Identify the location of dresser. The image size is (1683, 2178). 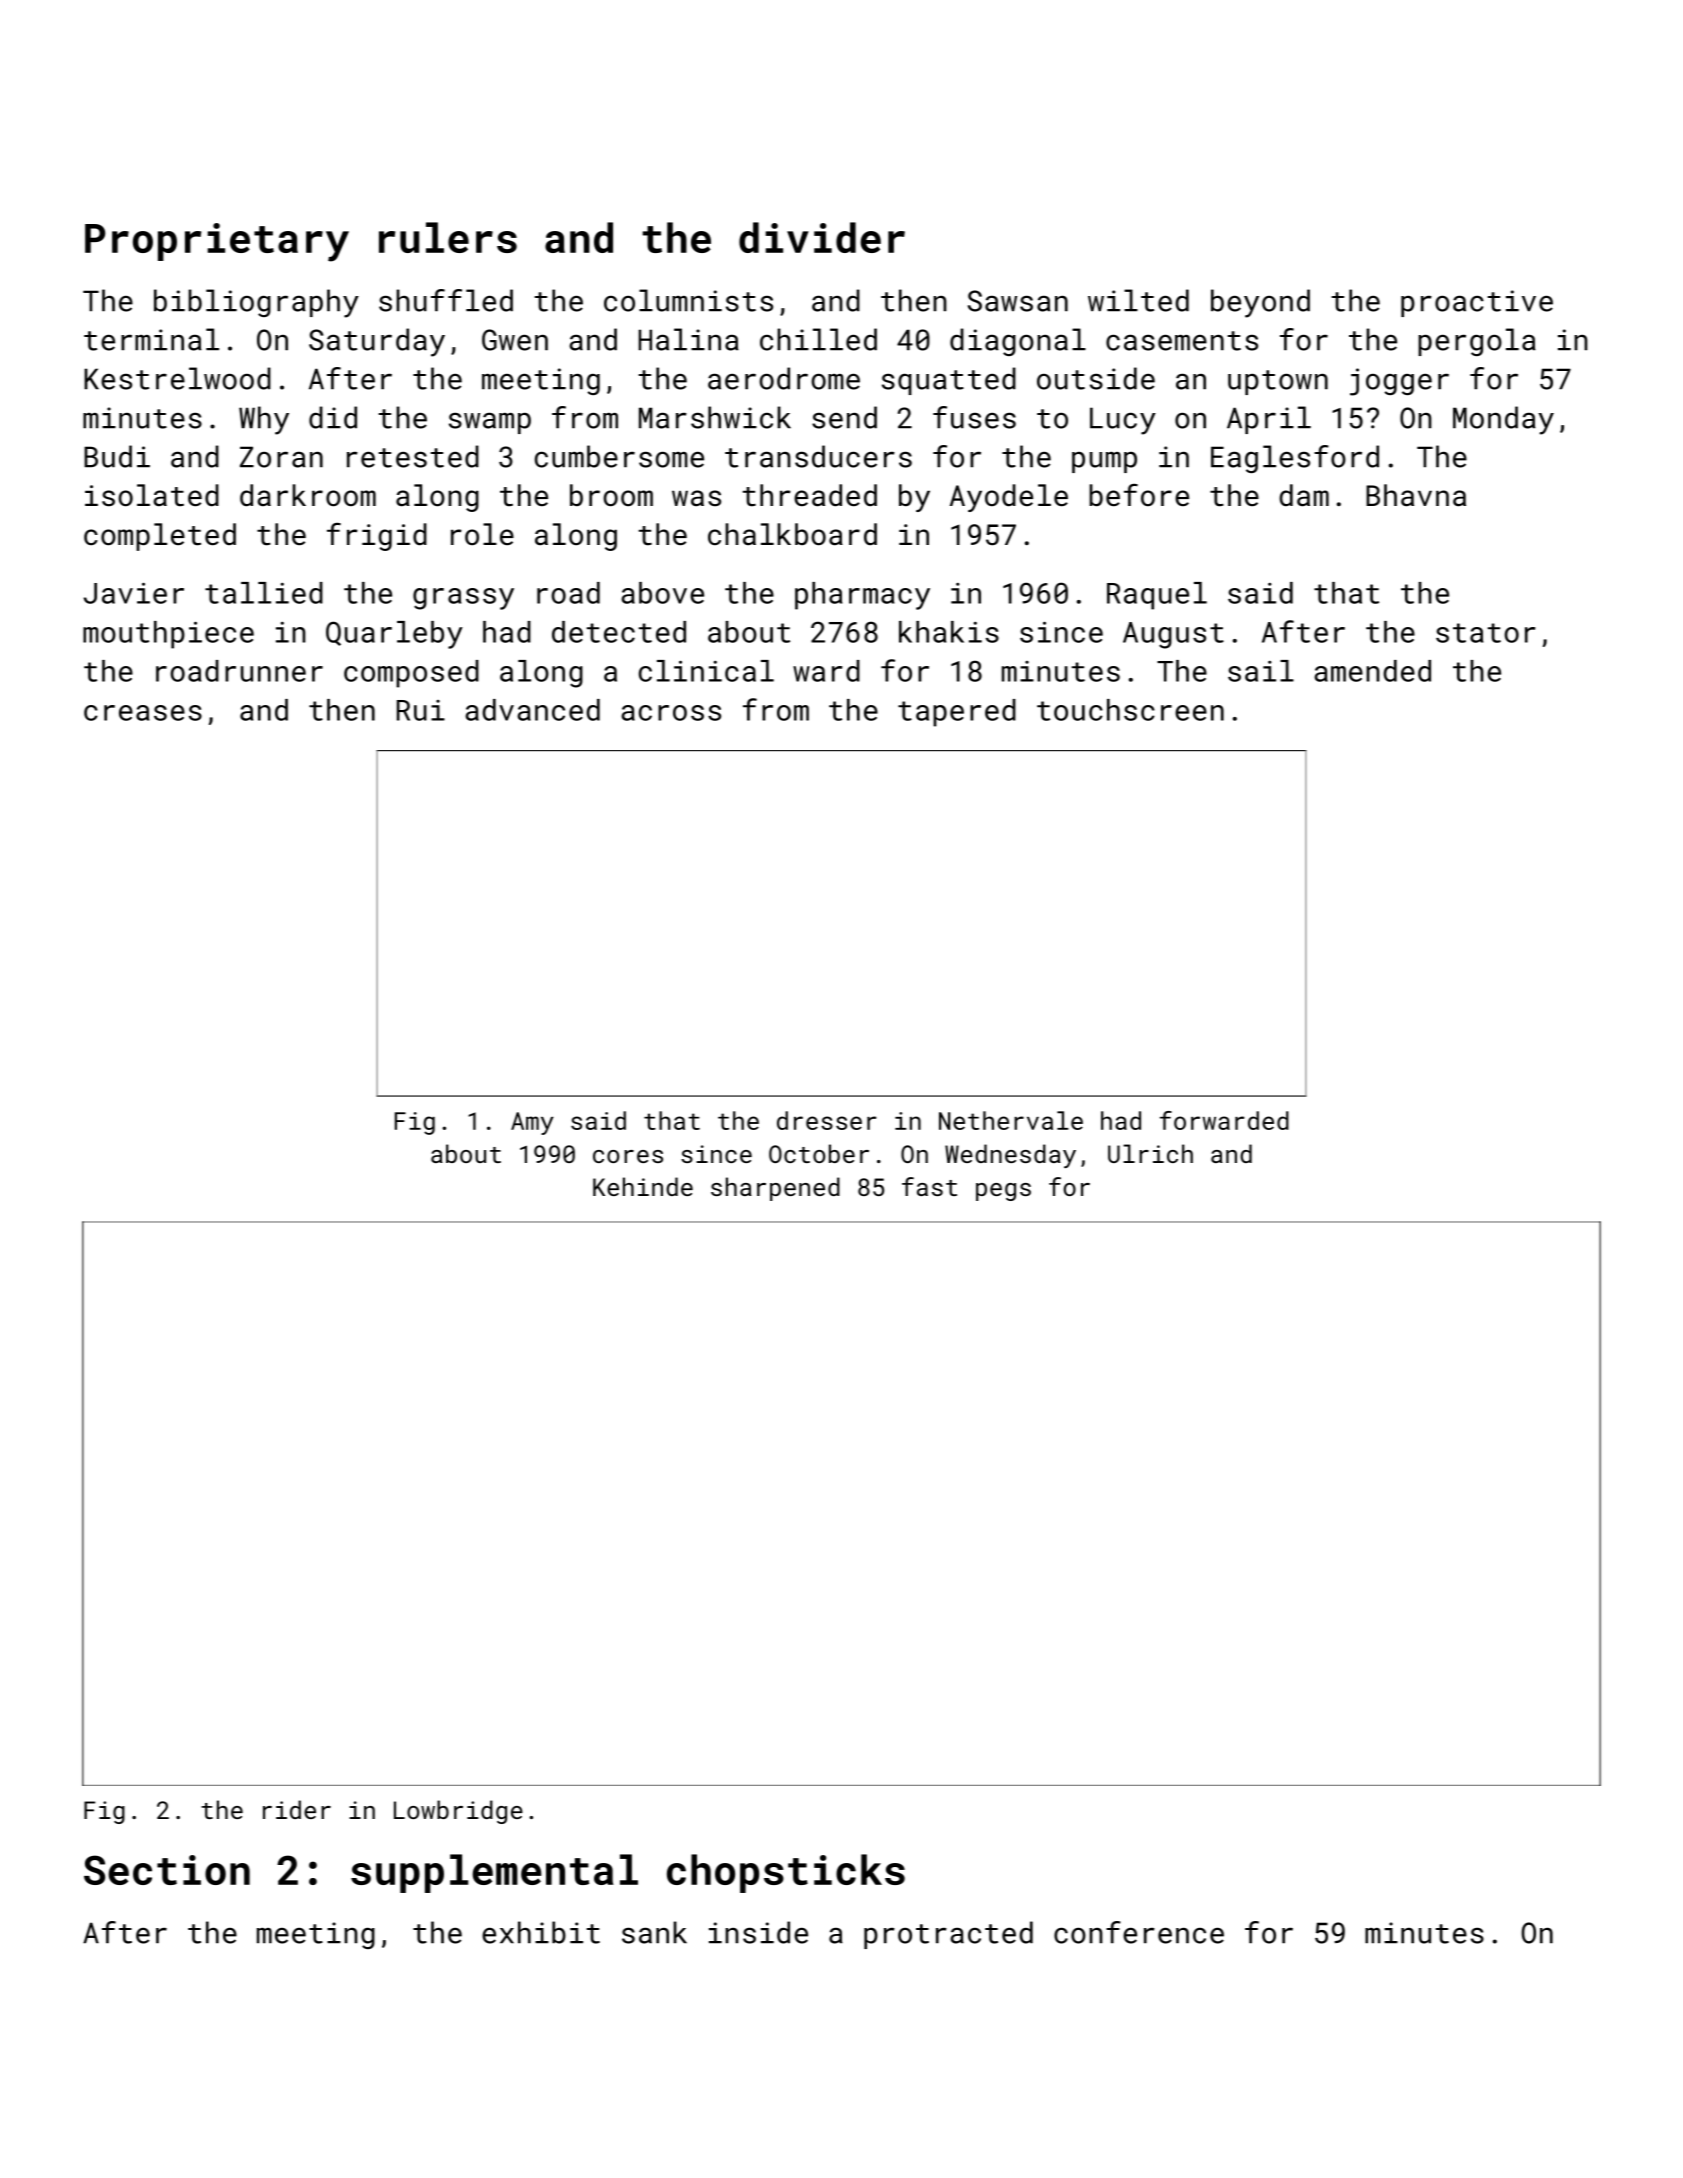
(827, 1120).
